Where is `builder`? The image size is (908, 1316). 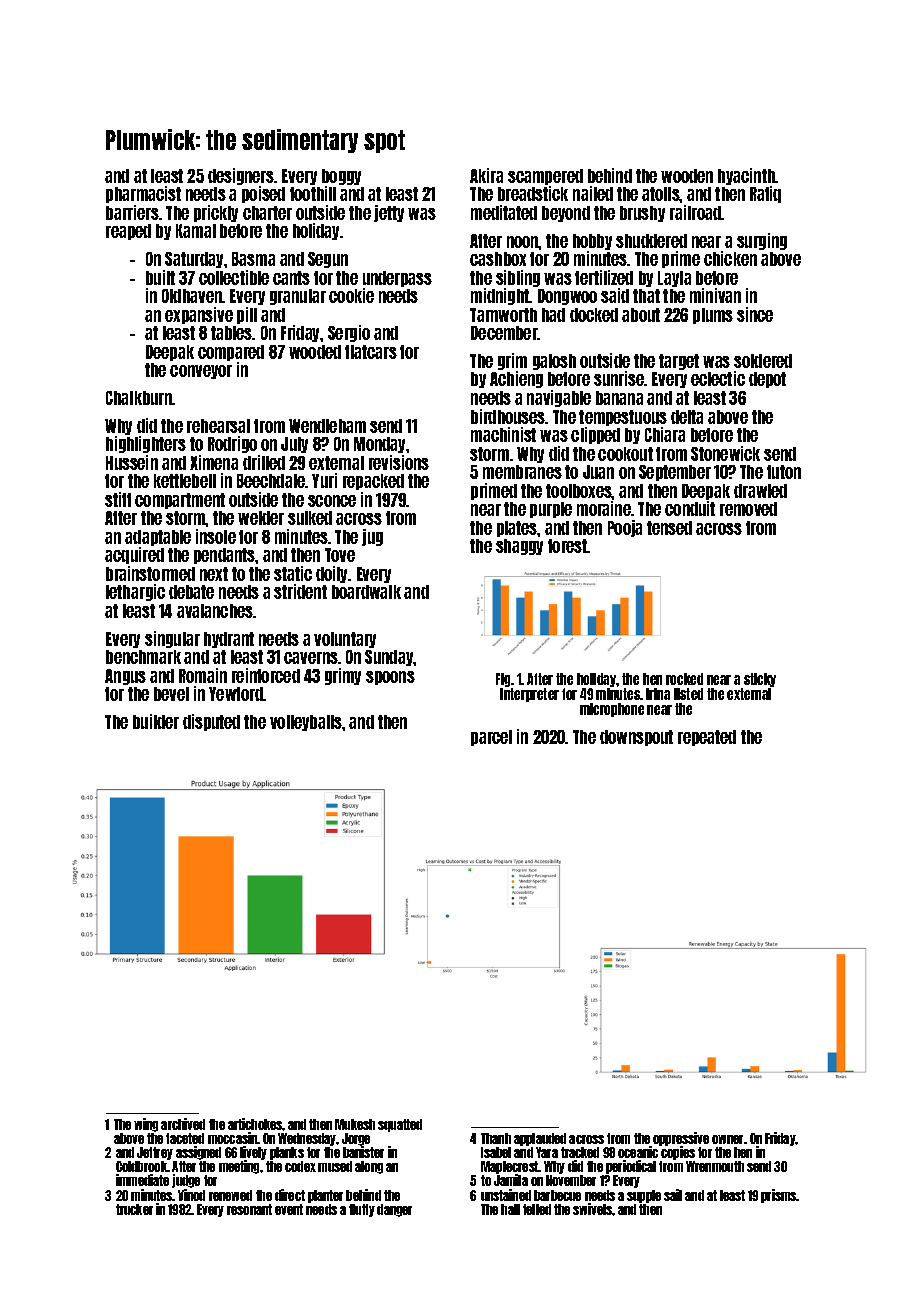 builder is located at coordinates (156, 721).
